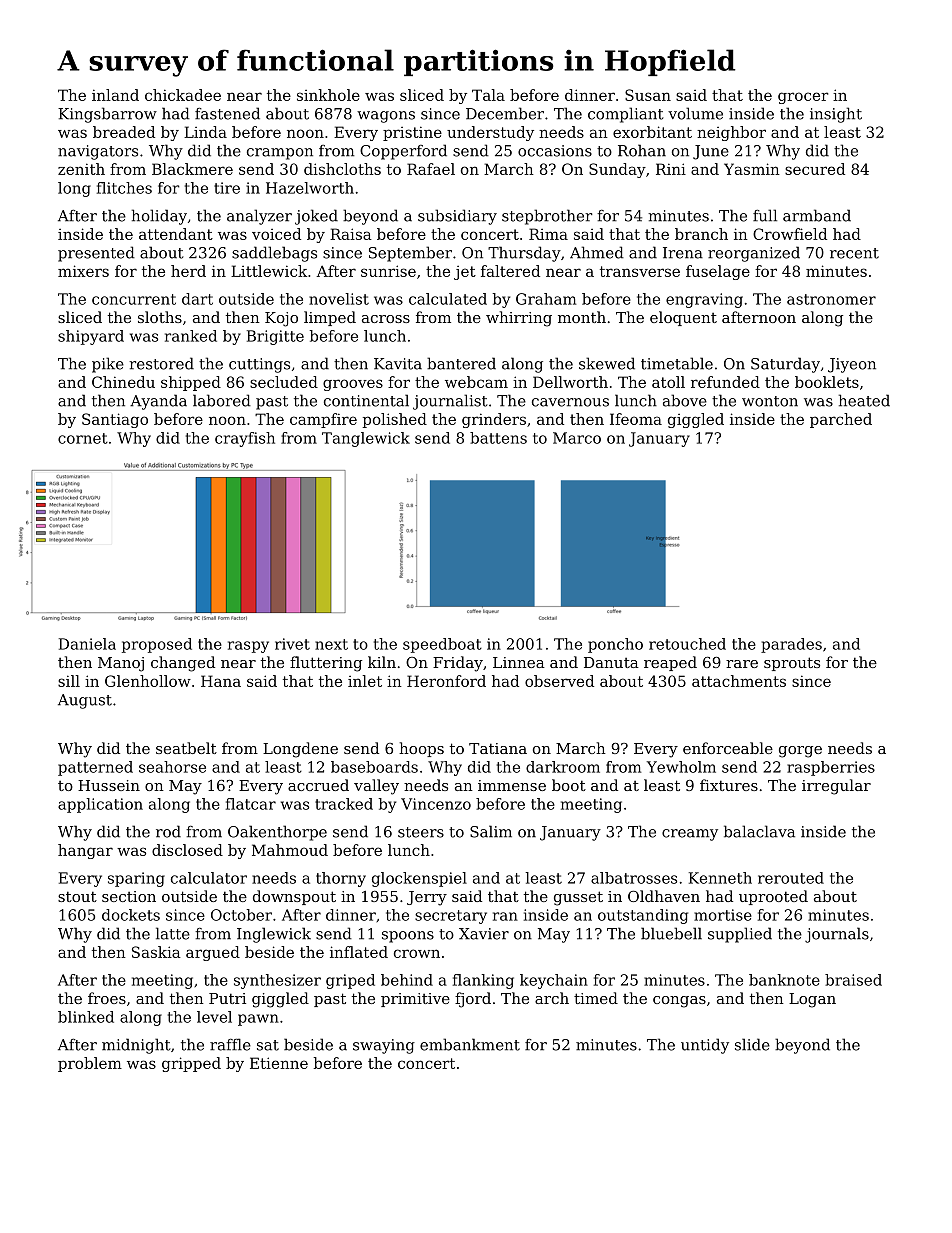 The width and height of the screenshot is (952, 1233). Describe the element at coordinates (498, 438) in the screenshot. I see `battens` at that location.
